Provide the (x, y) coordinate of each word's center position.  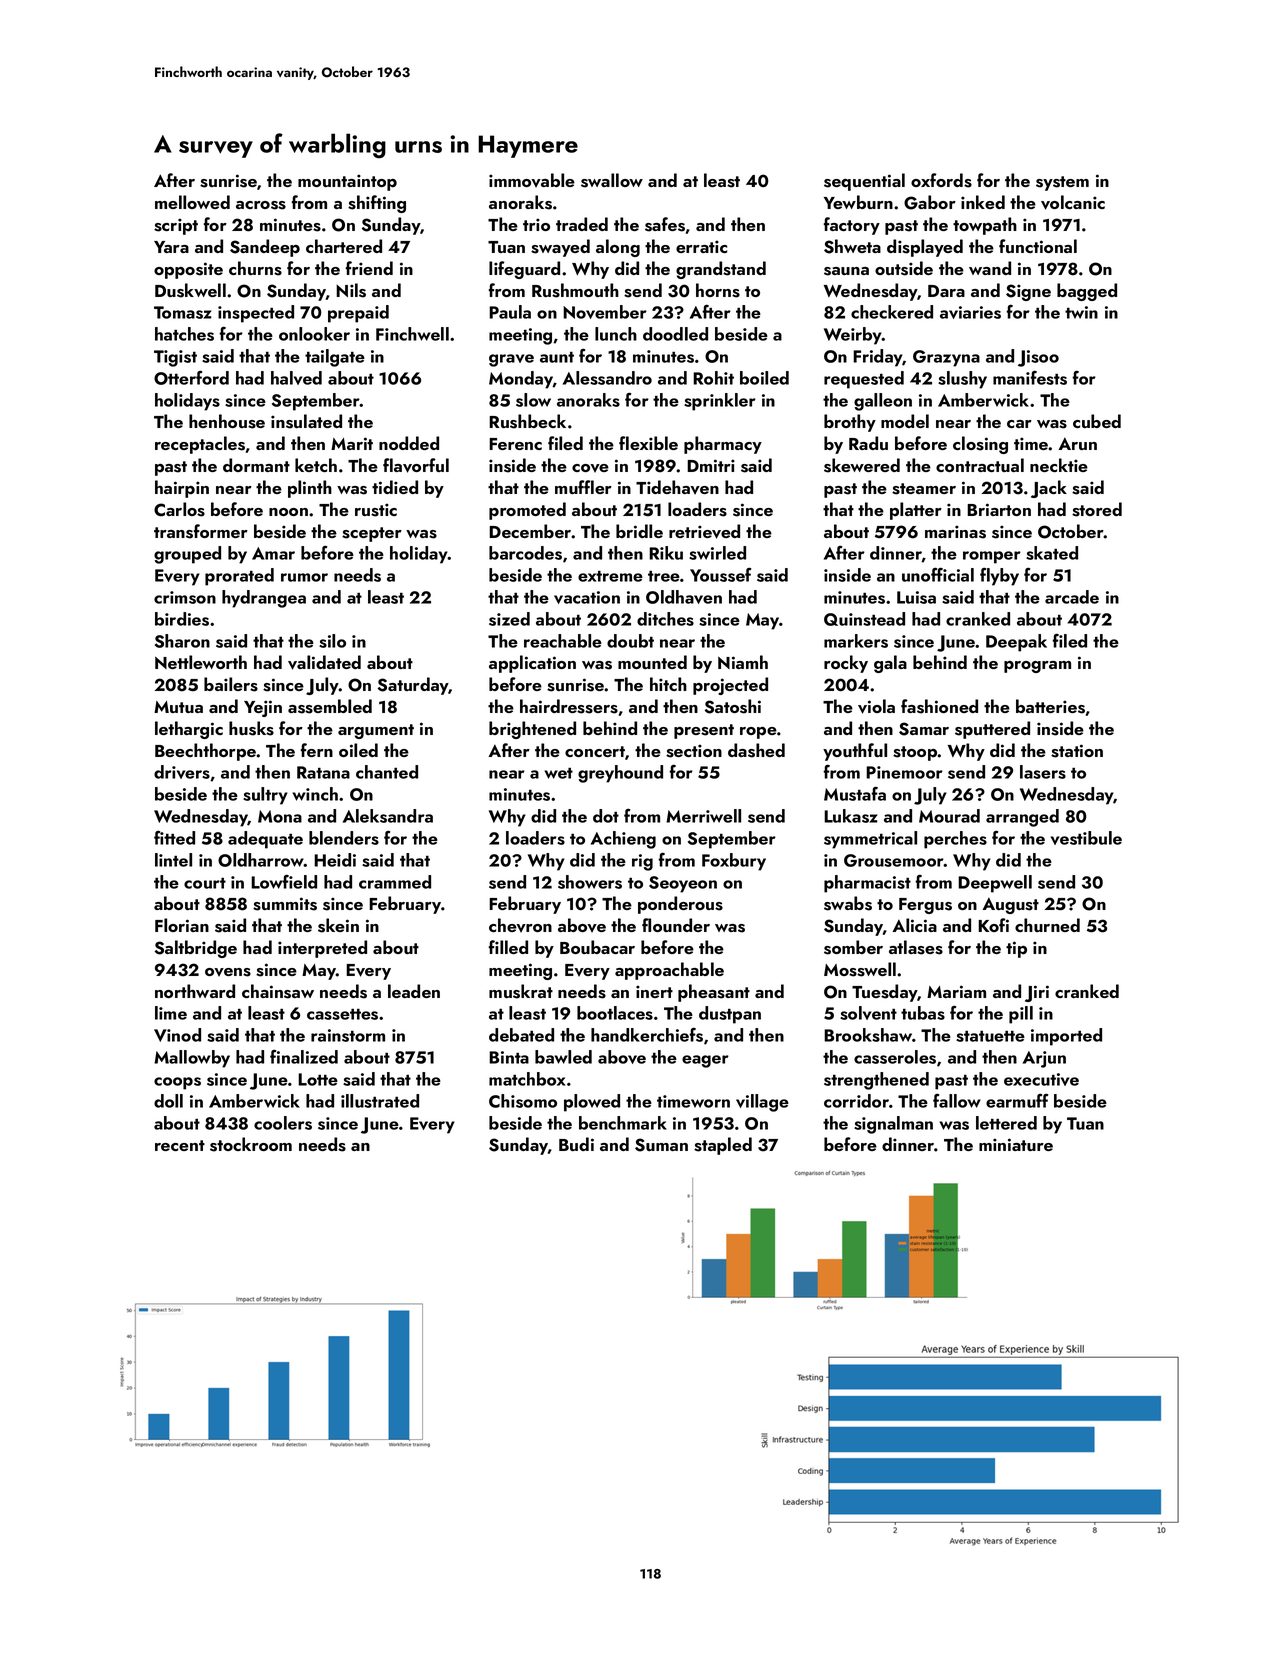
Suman (661, 1145)
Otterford (191, 377)
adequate (265, 840)
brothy (850, 423)
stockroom (251, 1144)
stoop (915, 753)
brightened (532, 730)
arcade (1072, 597)
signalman (893, 1125)
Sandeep (265, 248)
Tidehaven (677, 487)
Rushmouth (575, 290)
